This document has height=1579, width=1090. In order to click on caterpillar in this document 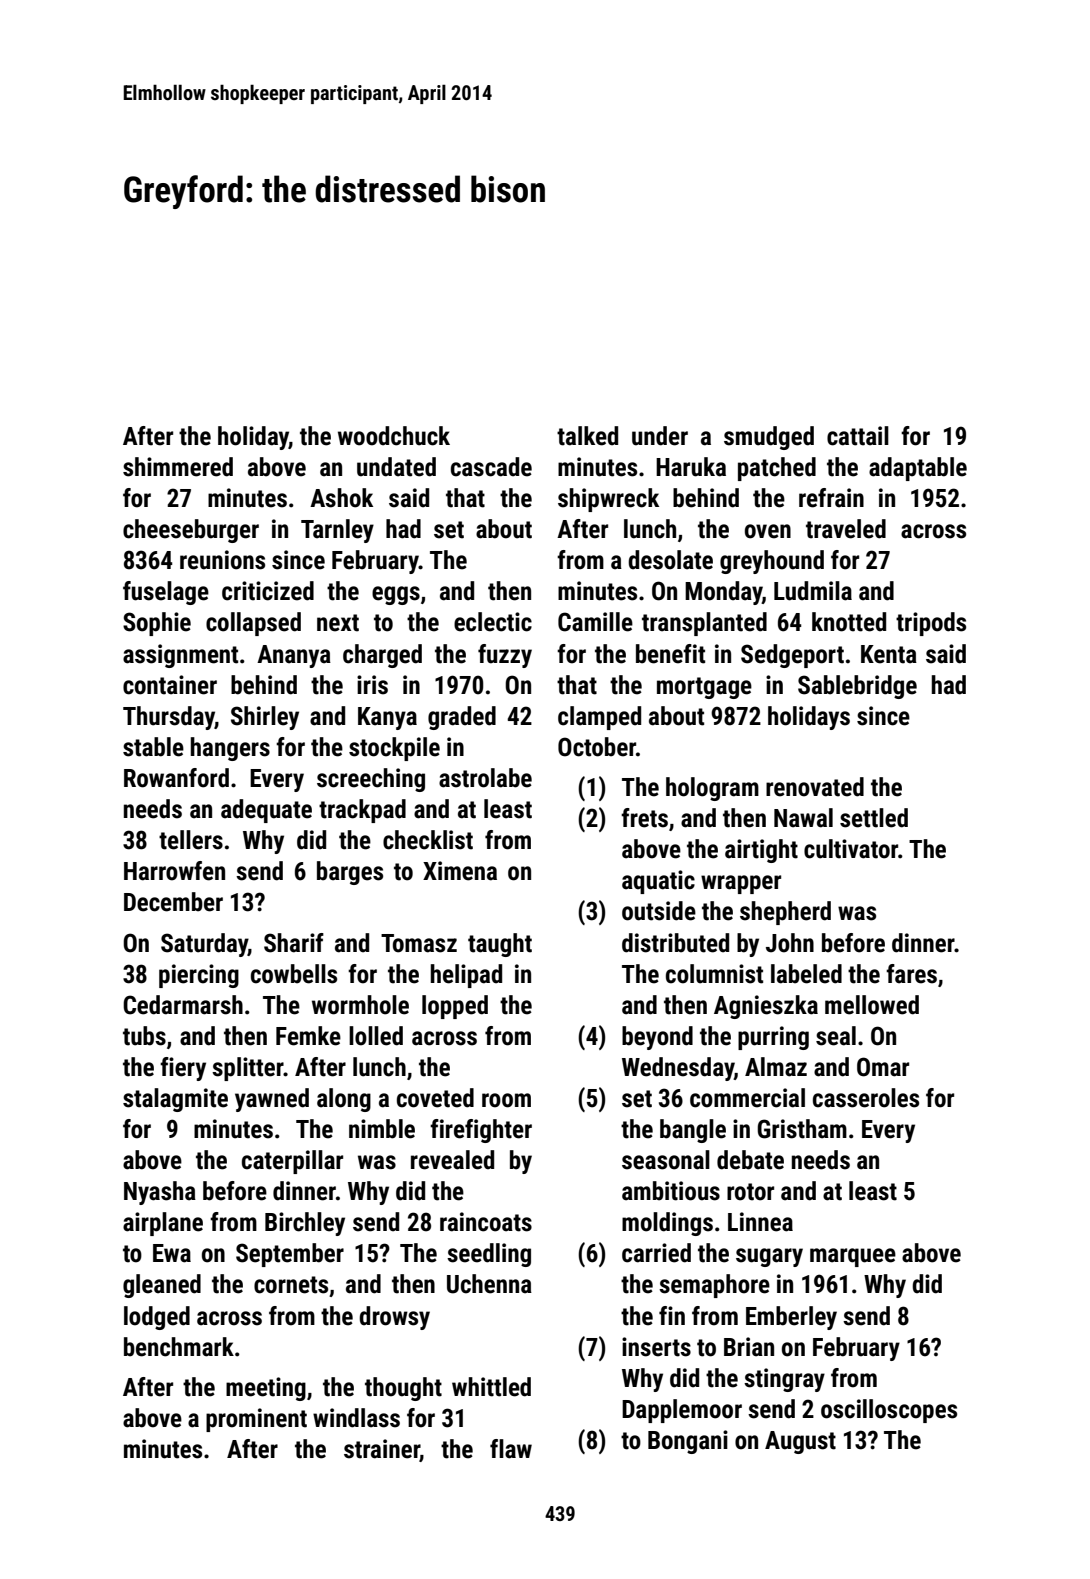, I will do `click(292, 1162)`.
